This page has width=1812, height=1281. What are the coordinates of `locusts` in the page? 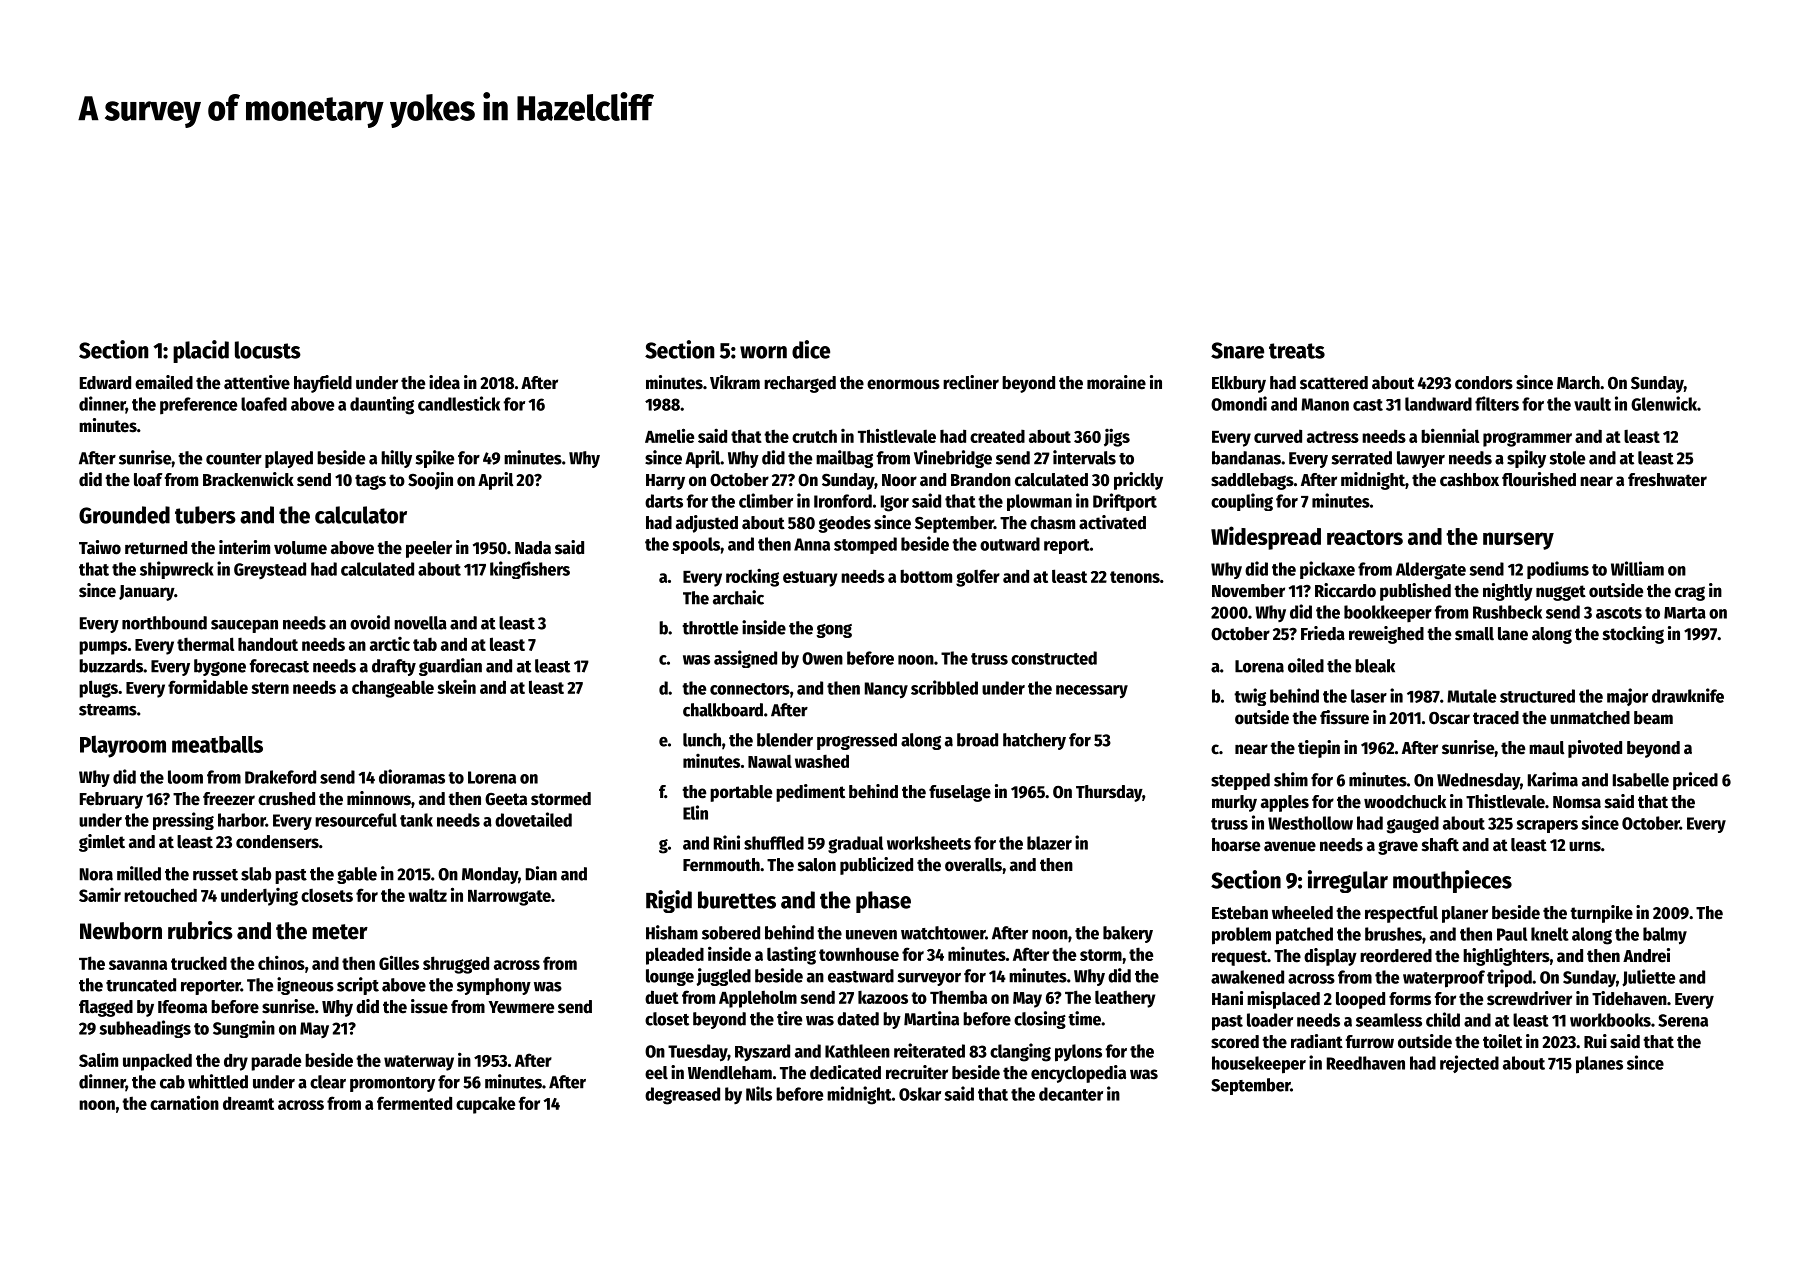 It's located at (268, 350).
